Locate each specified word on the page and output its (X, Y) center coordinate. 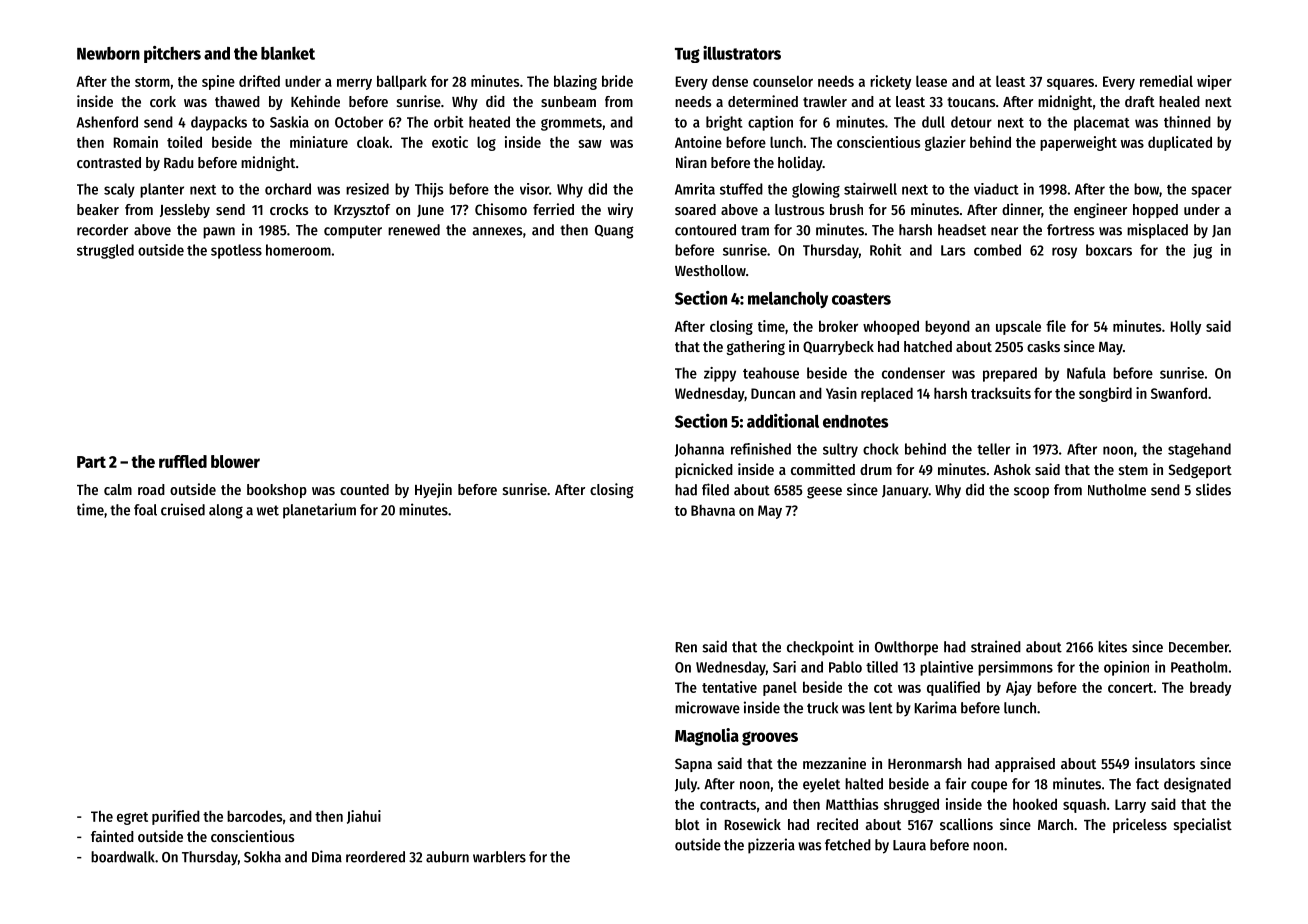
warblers (499, 857)
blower (235, 461)
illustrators (742, 53)
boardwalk (123, 857)
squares (1070, 84)
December (1199, 647)
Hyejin (433, 490)
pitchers (172, 54)
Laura (909, 845)
